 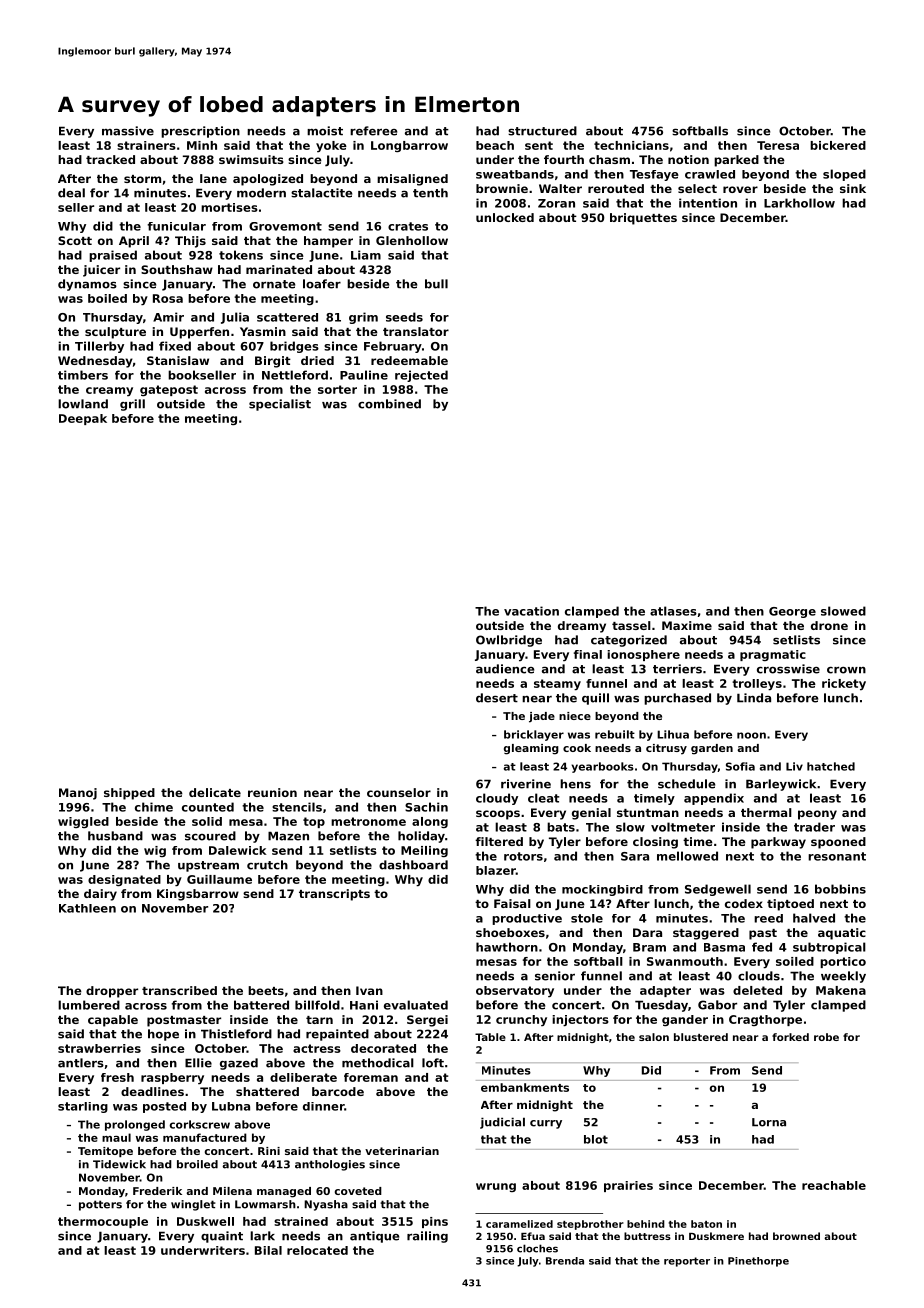 I want to click on massive, so click(x=128, y=131).
